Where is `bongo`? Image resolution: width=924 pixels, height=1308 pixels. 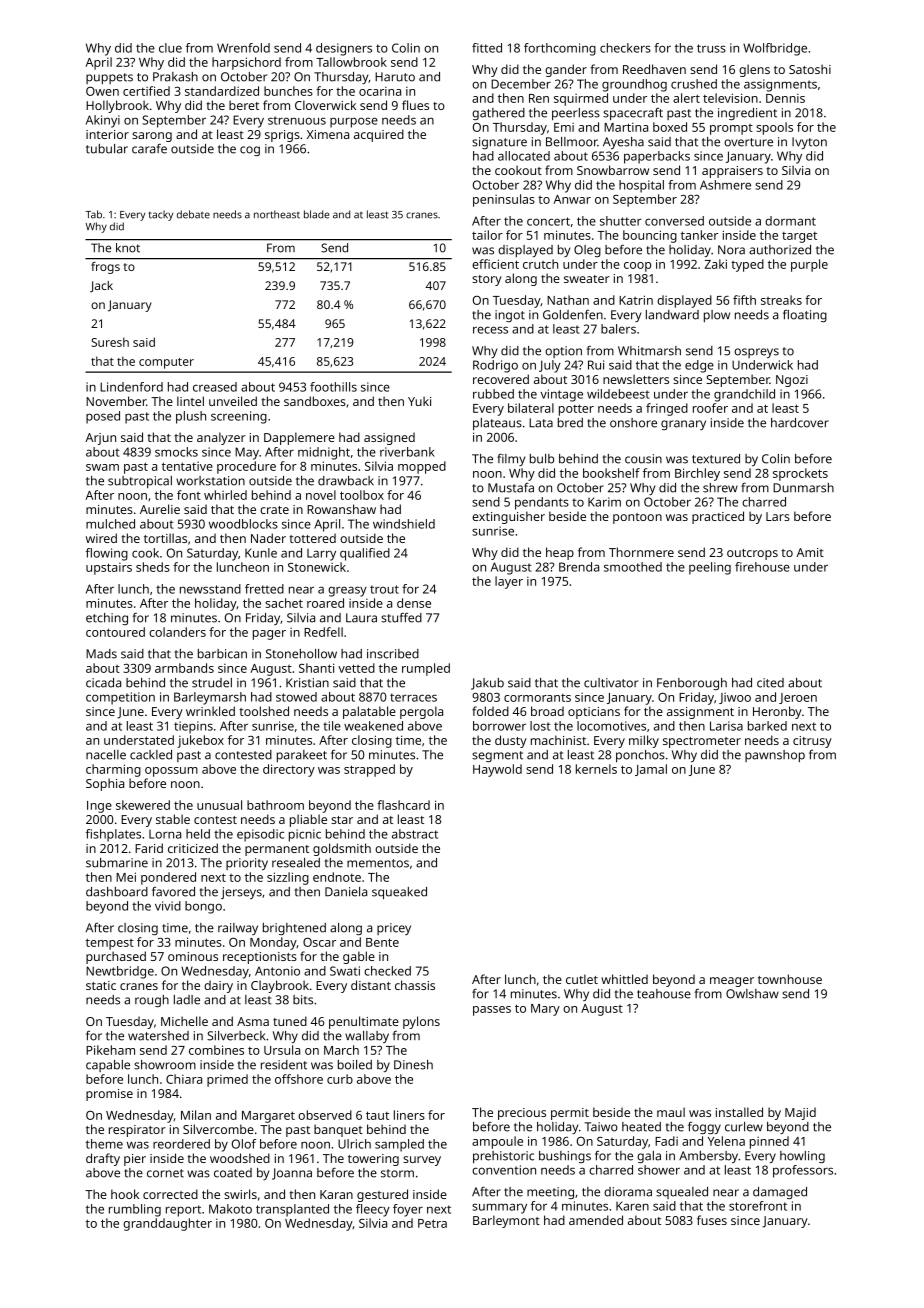
bongo is located at coordinates (203, 907).
